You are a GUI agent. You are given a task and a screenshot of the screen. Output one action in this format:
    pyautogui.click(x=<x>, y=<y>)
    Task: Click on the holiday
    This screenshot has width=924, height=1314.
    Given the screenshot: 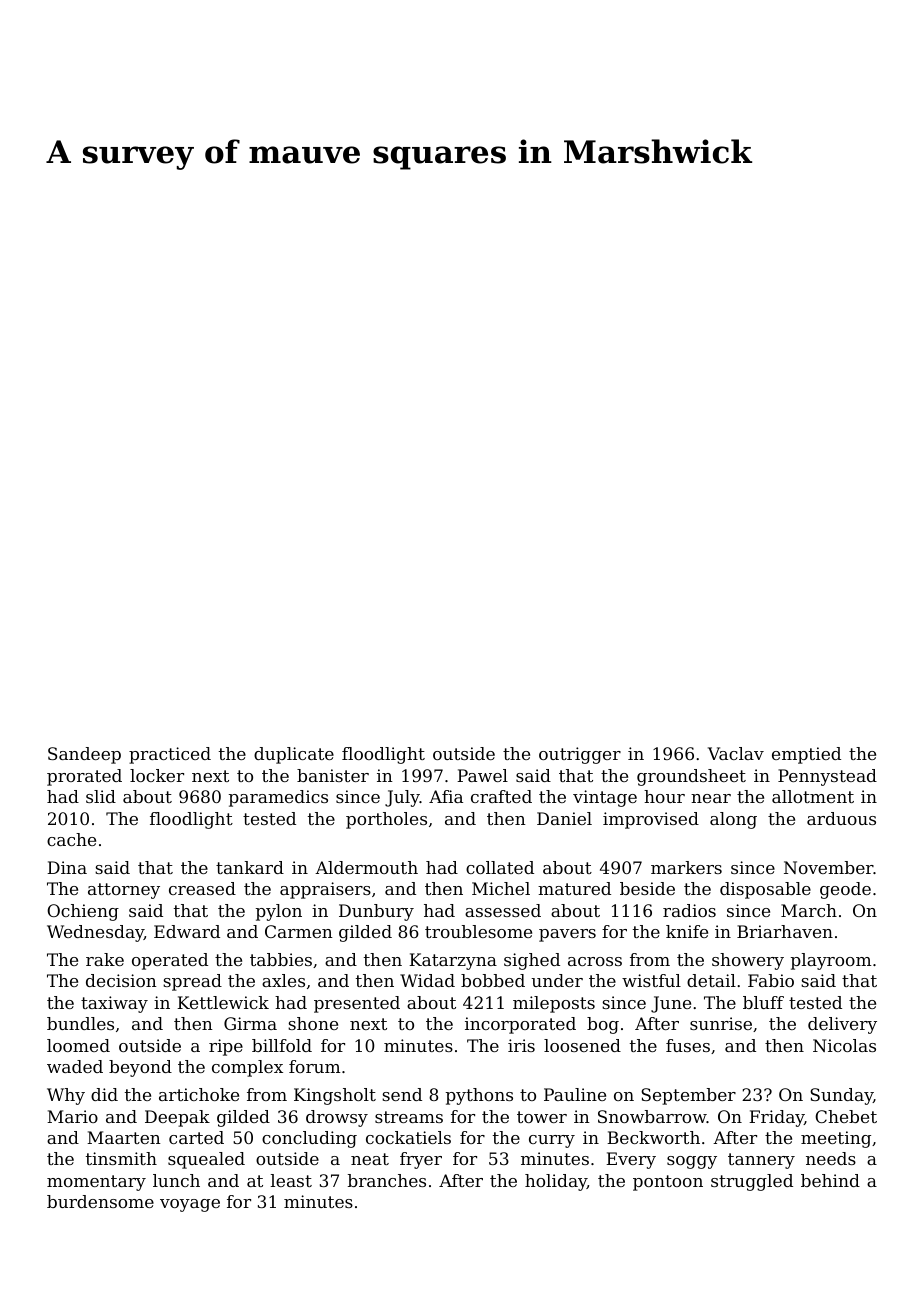 What is the action you would take?
    pyautogui.click(x=556, y=1182)
